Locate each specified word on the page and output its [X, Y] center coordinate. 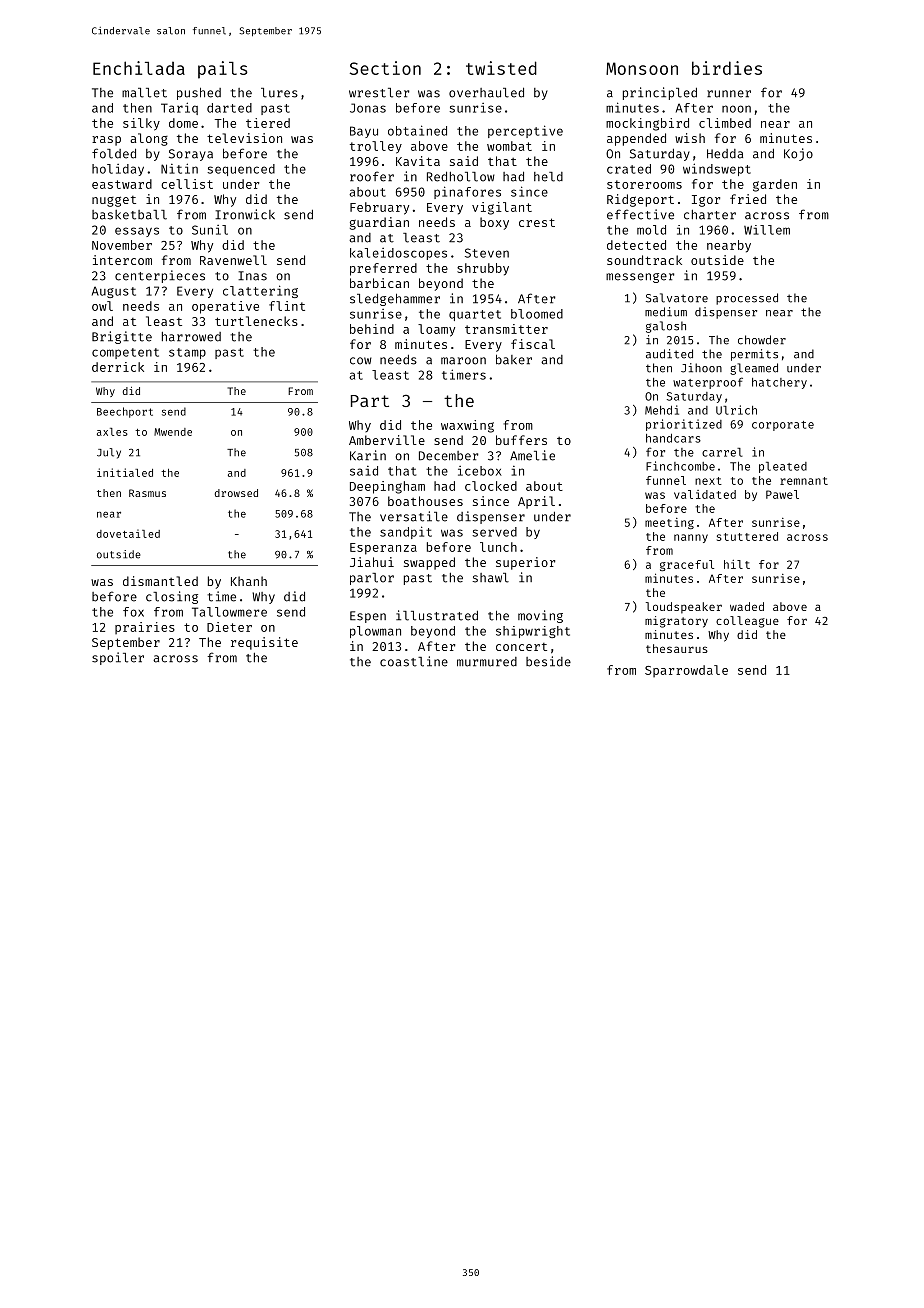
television [244, 138]
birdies [727, 68]
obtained [417, 130]
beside [548, 661]
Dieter [229, 627]
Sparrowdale [686, 671]
